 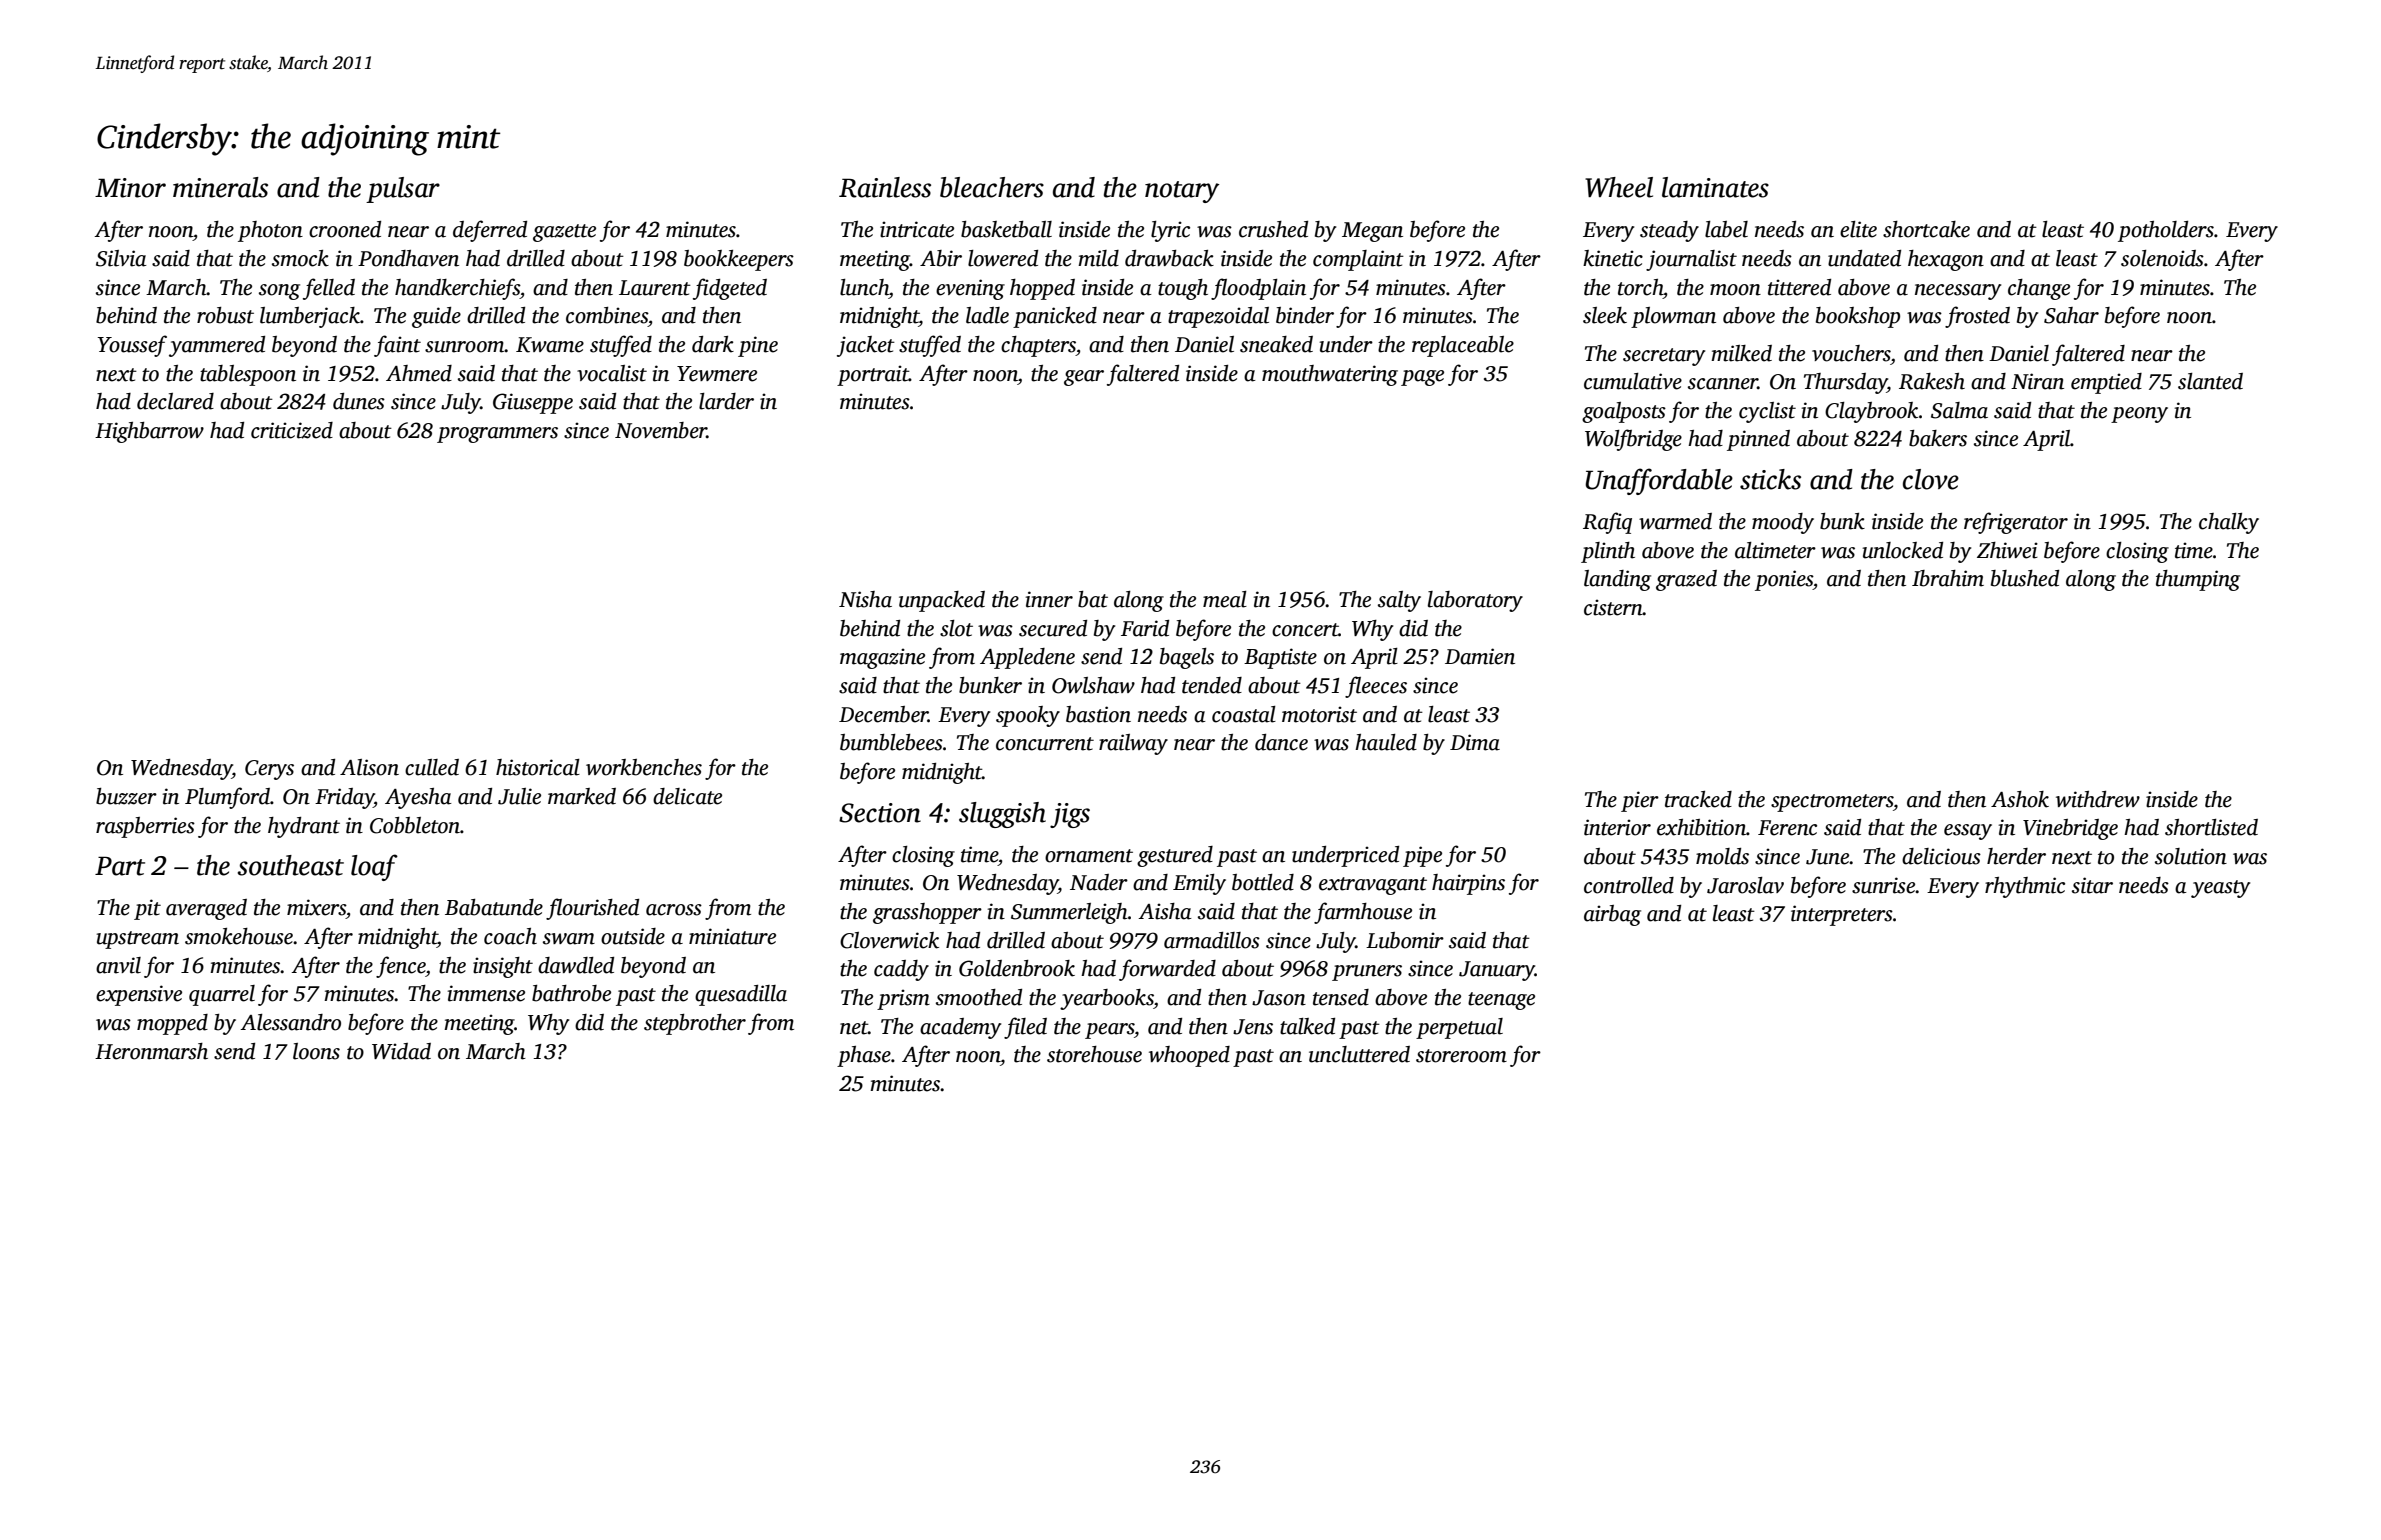 I want to click on potholders, so click(x=2166, y=231).
